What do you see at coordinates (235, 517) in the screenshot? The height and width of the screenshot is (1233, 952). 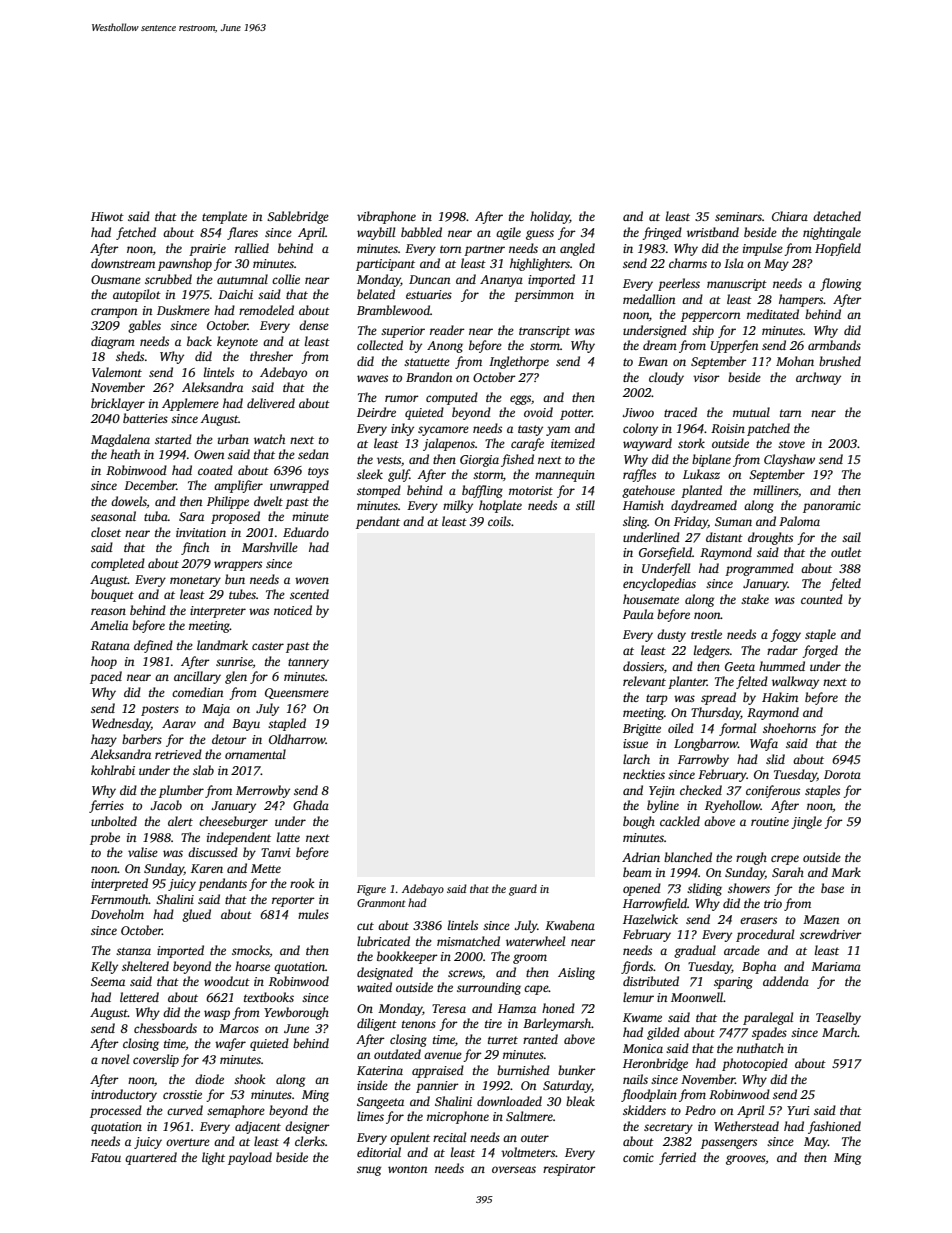 I see `proposed` at bounding box center [235, 517].
